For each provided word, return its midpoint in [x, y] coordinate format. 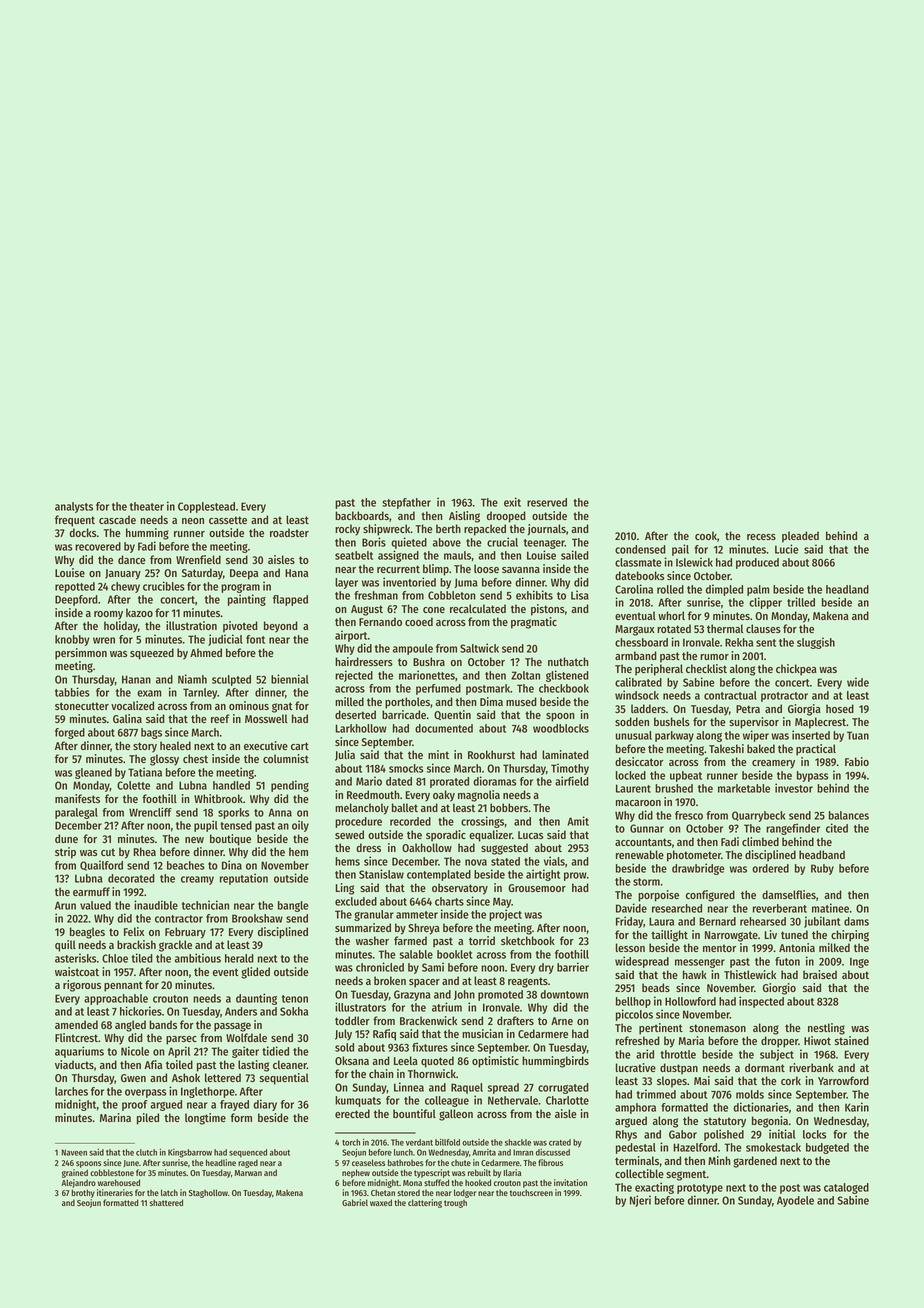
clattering [425, 1203]
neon [193, 521]
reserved [547, 502]
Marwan [248, 1173]
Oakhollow [427, 847]
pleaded [800, 537]
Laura [661, 921]
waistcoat [77, 971]
